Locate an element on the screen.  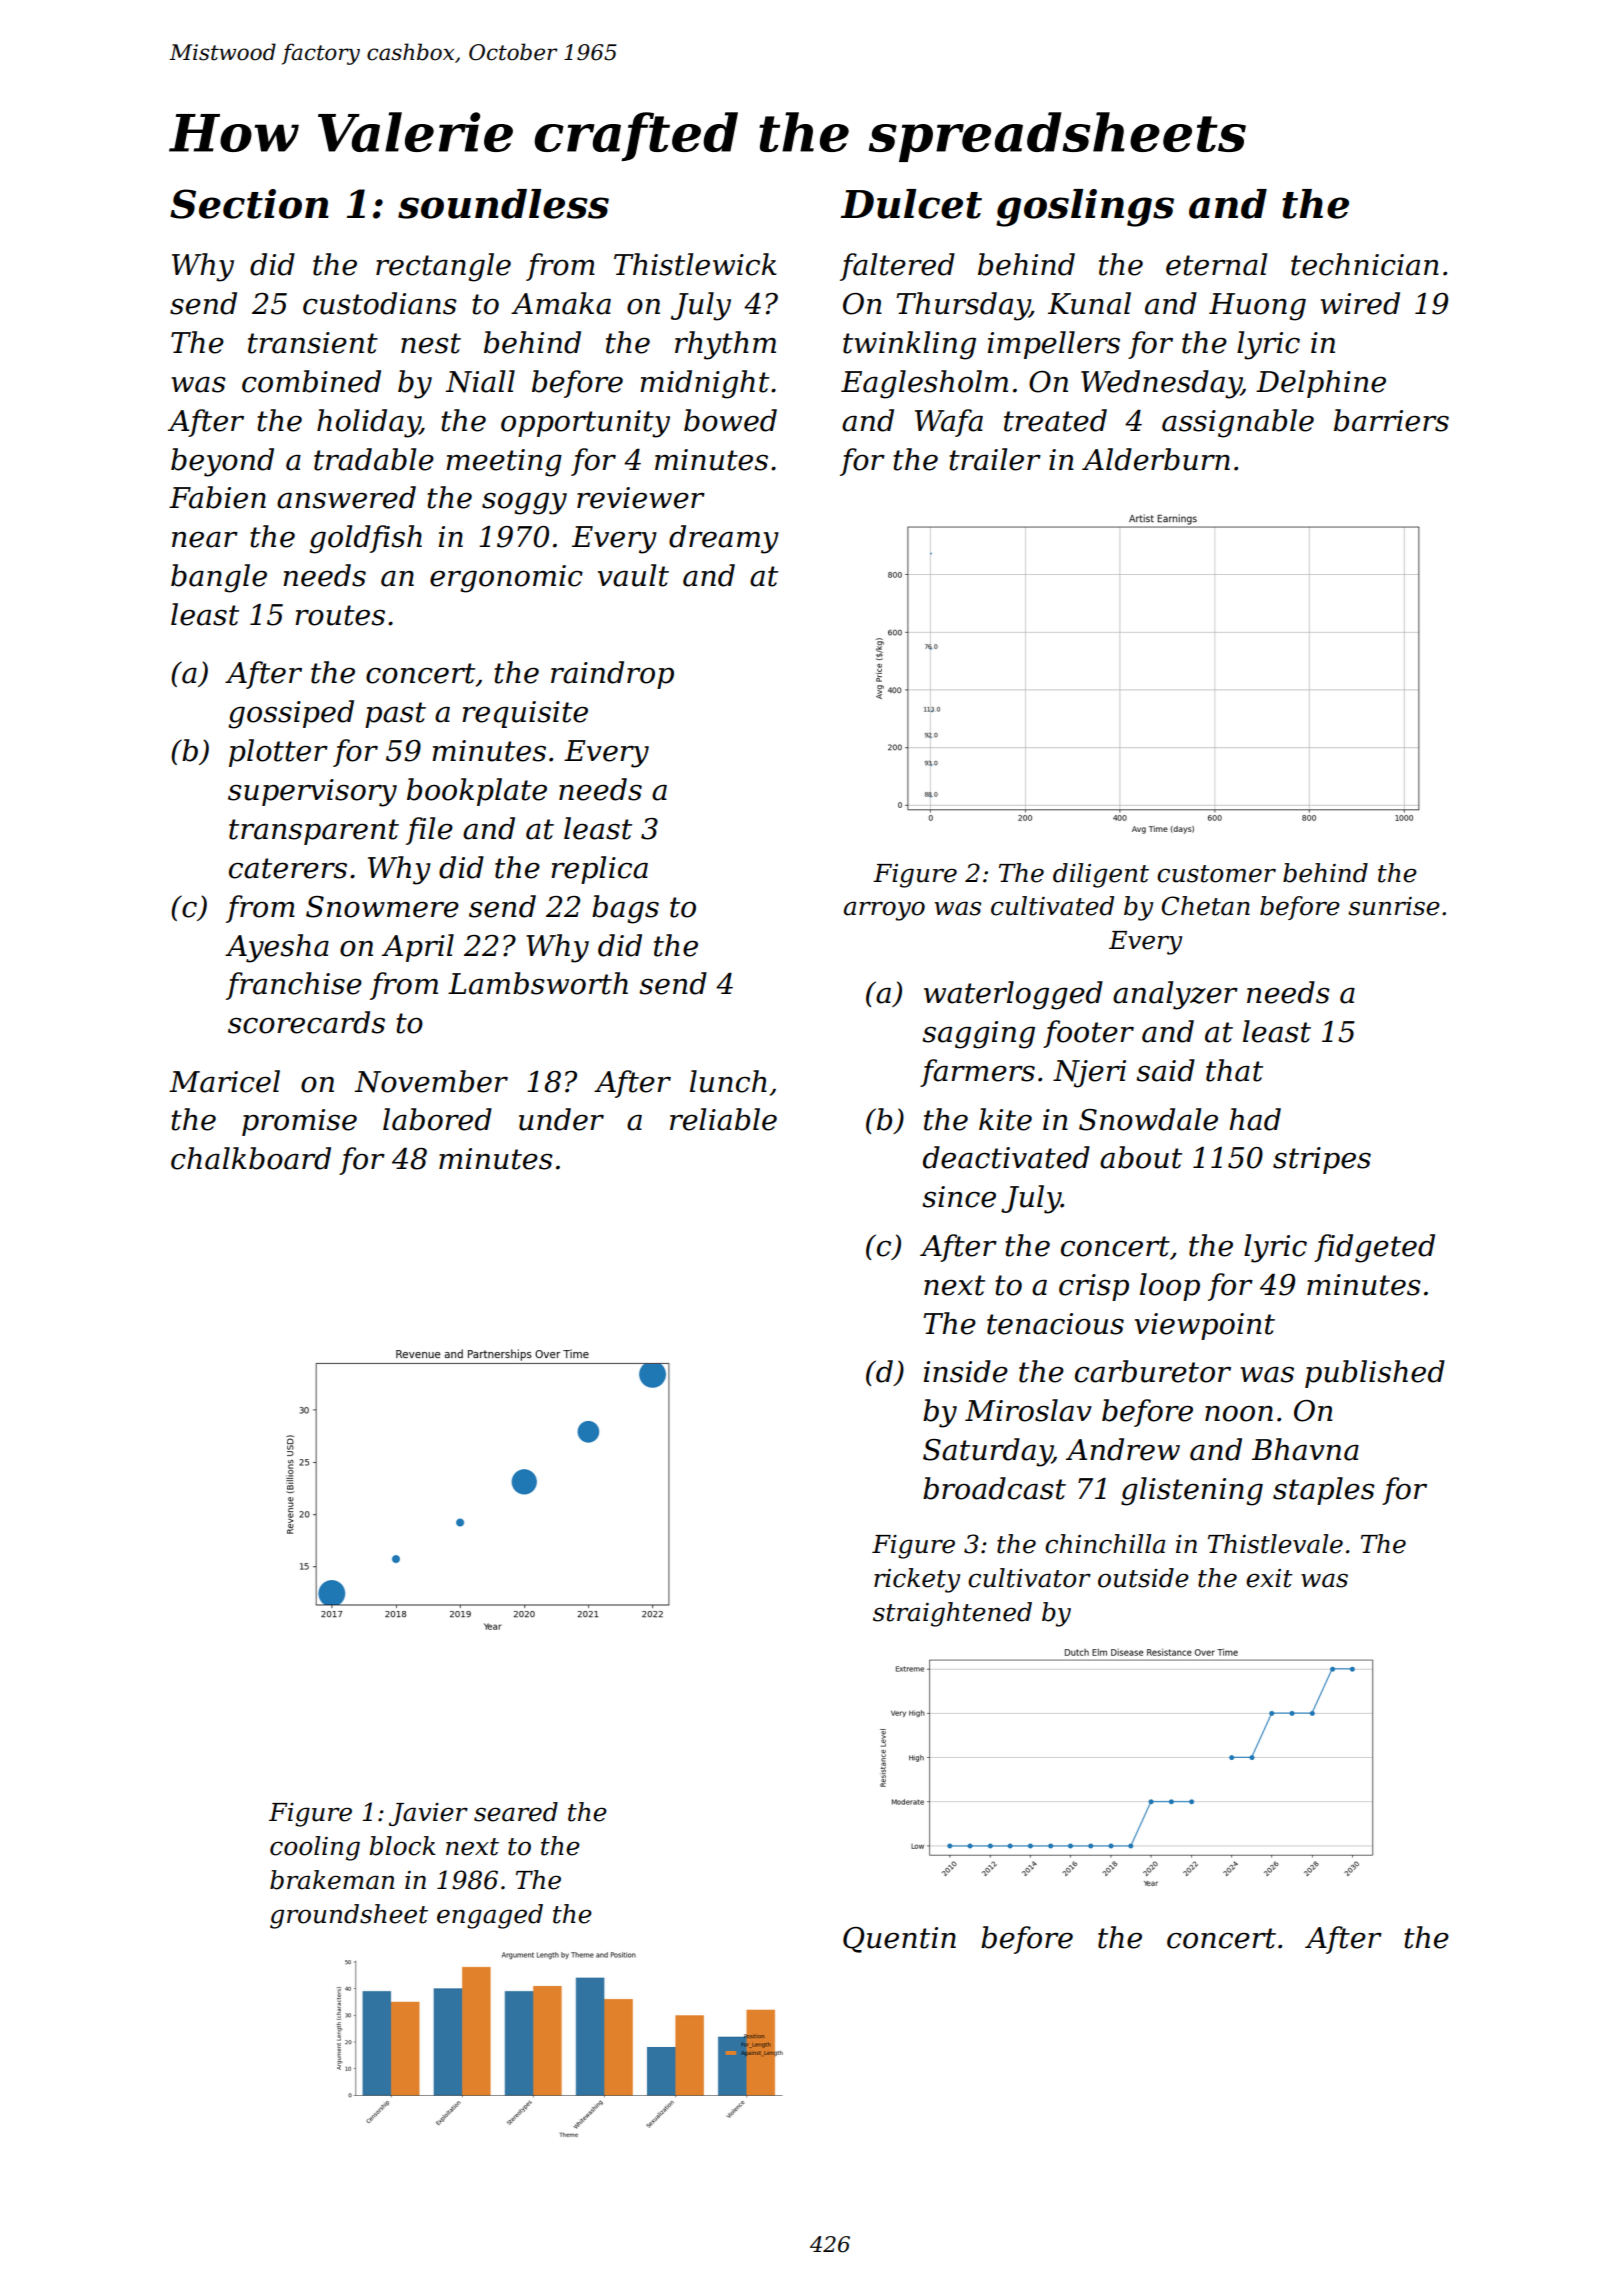
soundless is located at coordinates (503, 204).
